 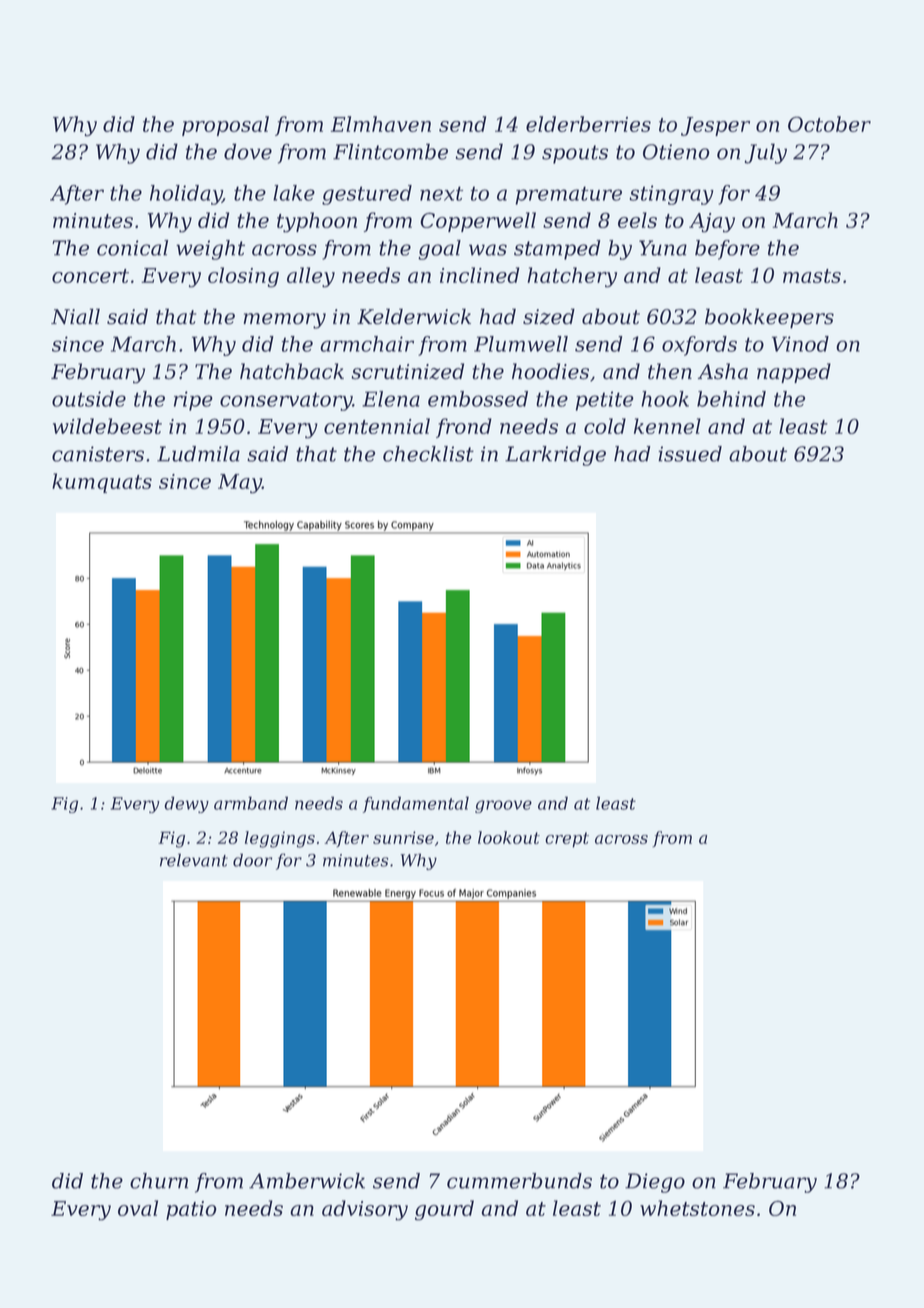 What do you see at coordinates (138, 1208) in the page?
I see `oval` at bounding box center [138, 1208].
